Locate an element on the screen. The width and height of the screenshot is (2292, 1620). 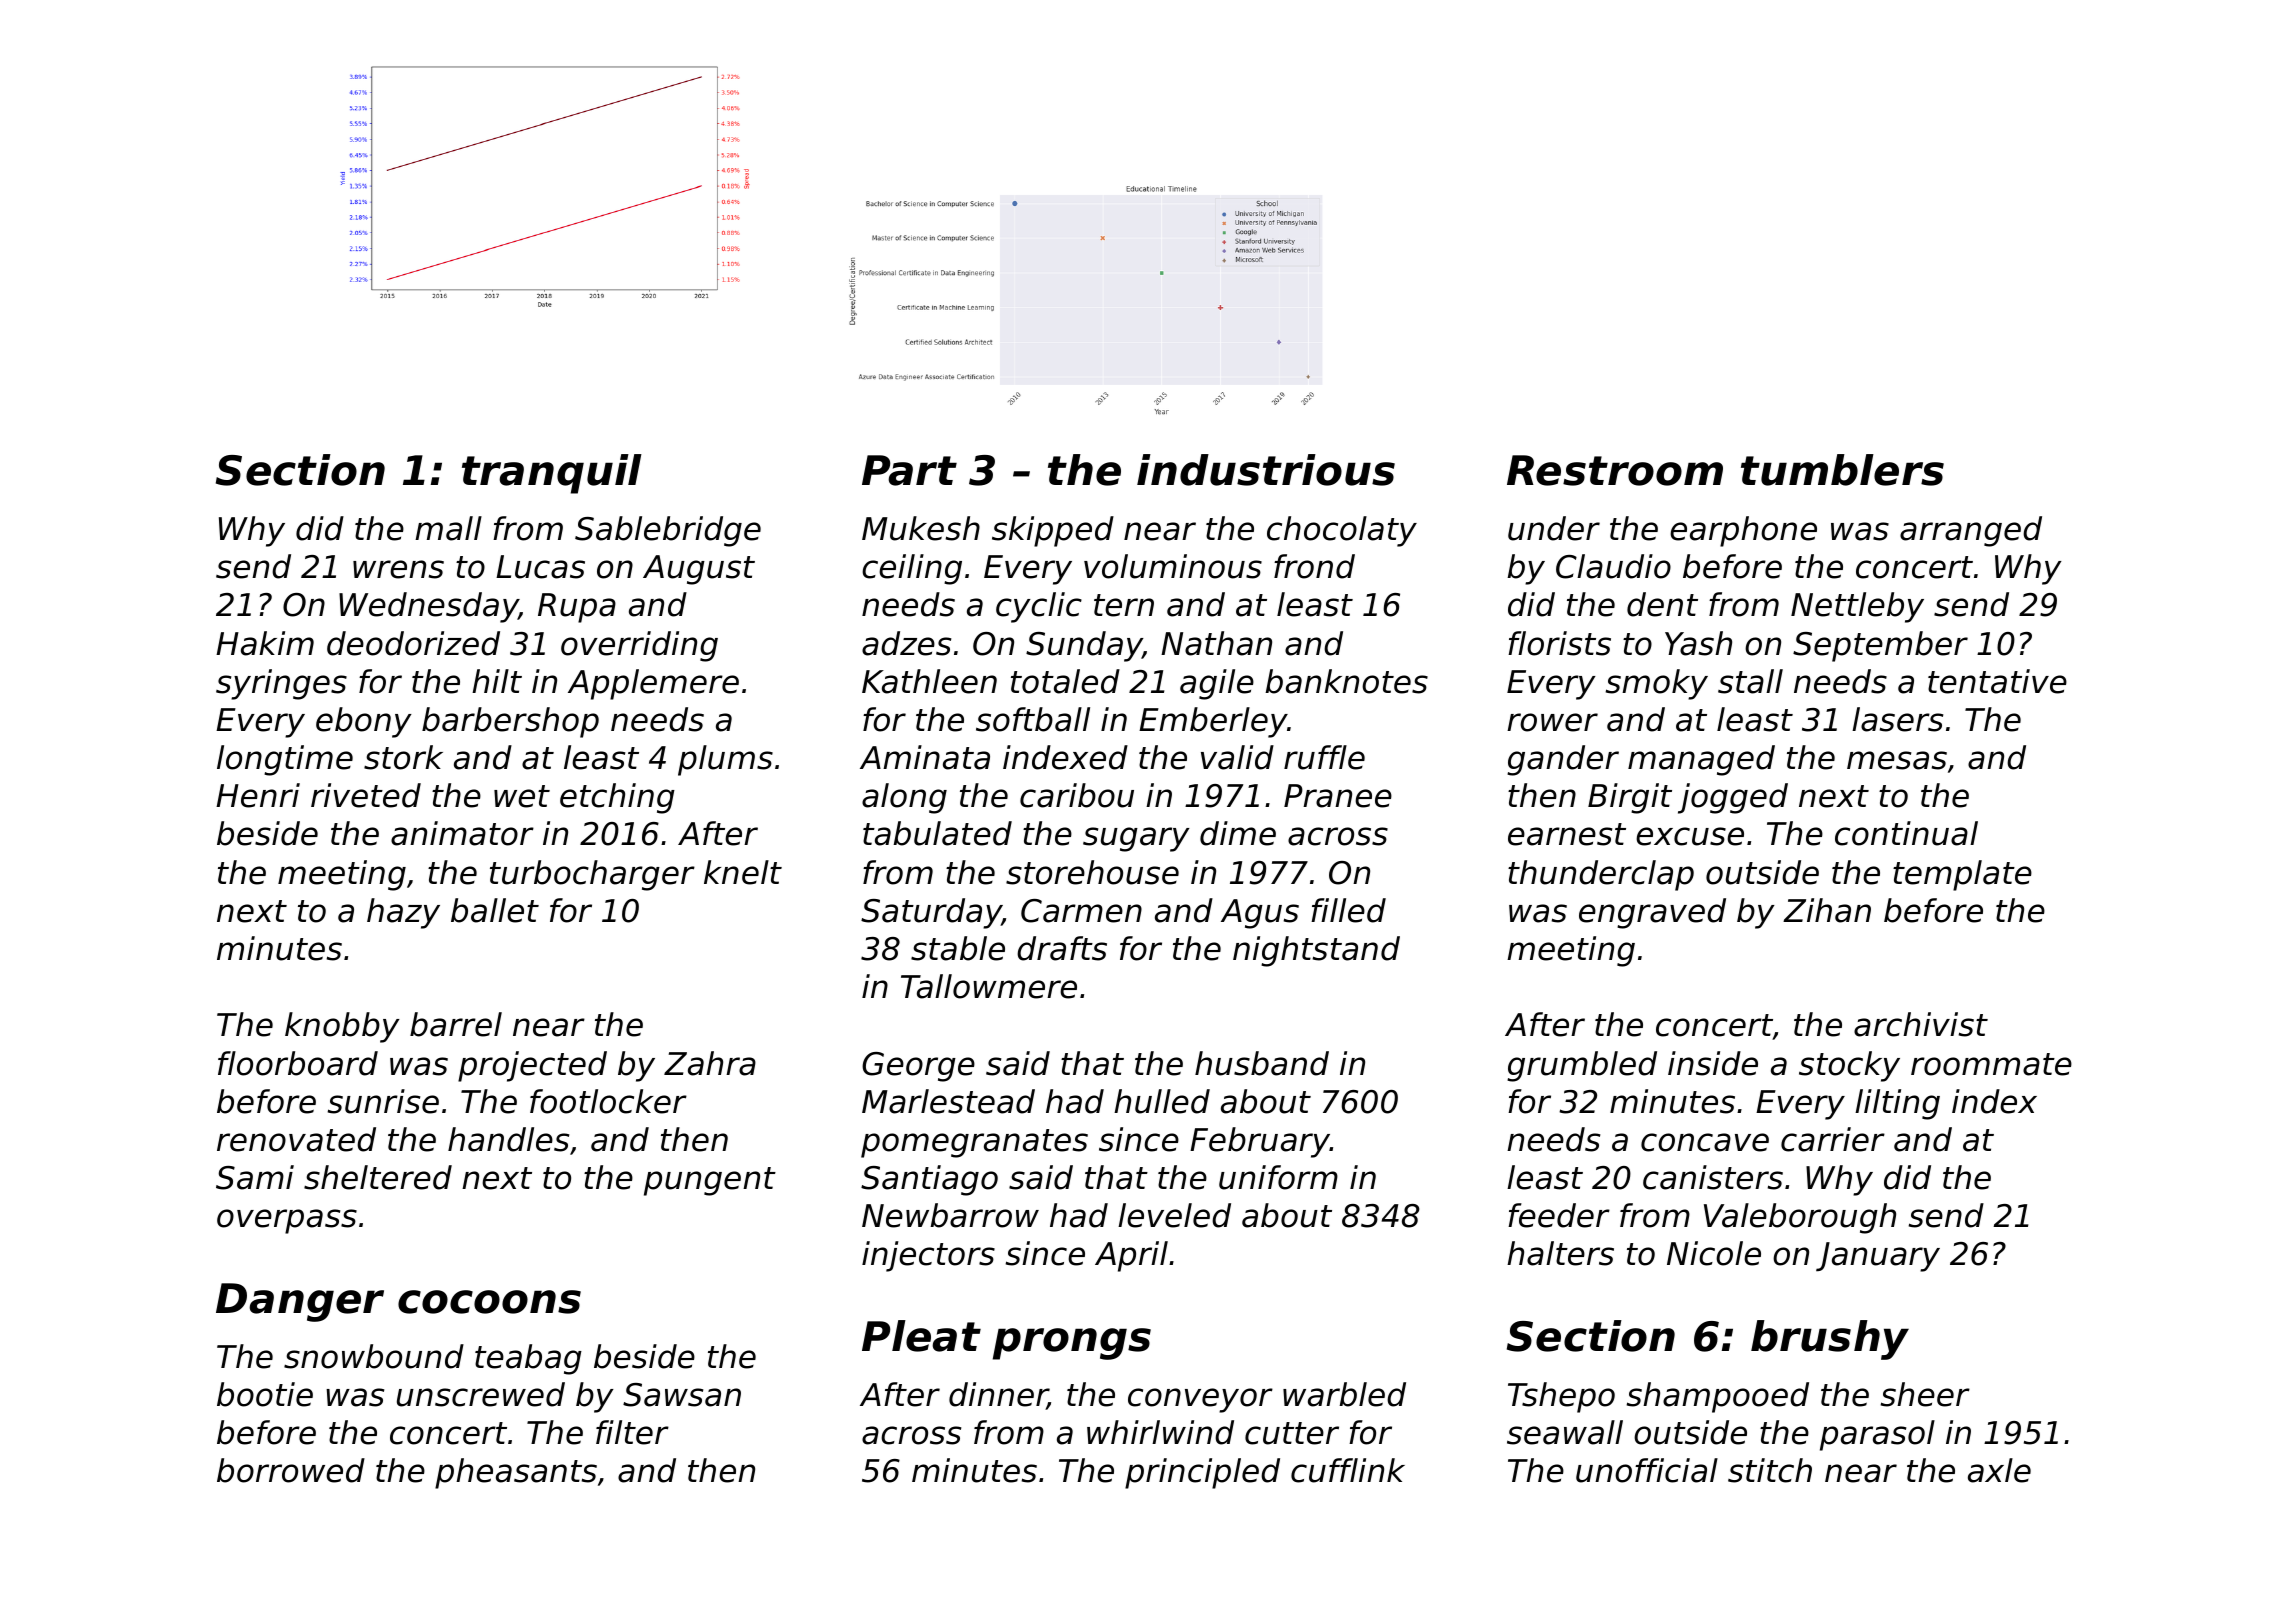
halters is located at coordinates (1560, 1253).
